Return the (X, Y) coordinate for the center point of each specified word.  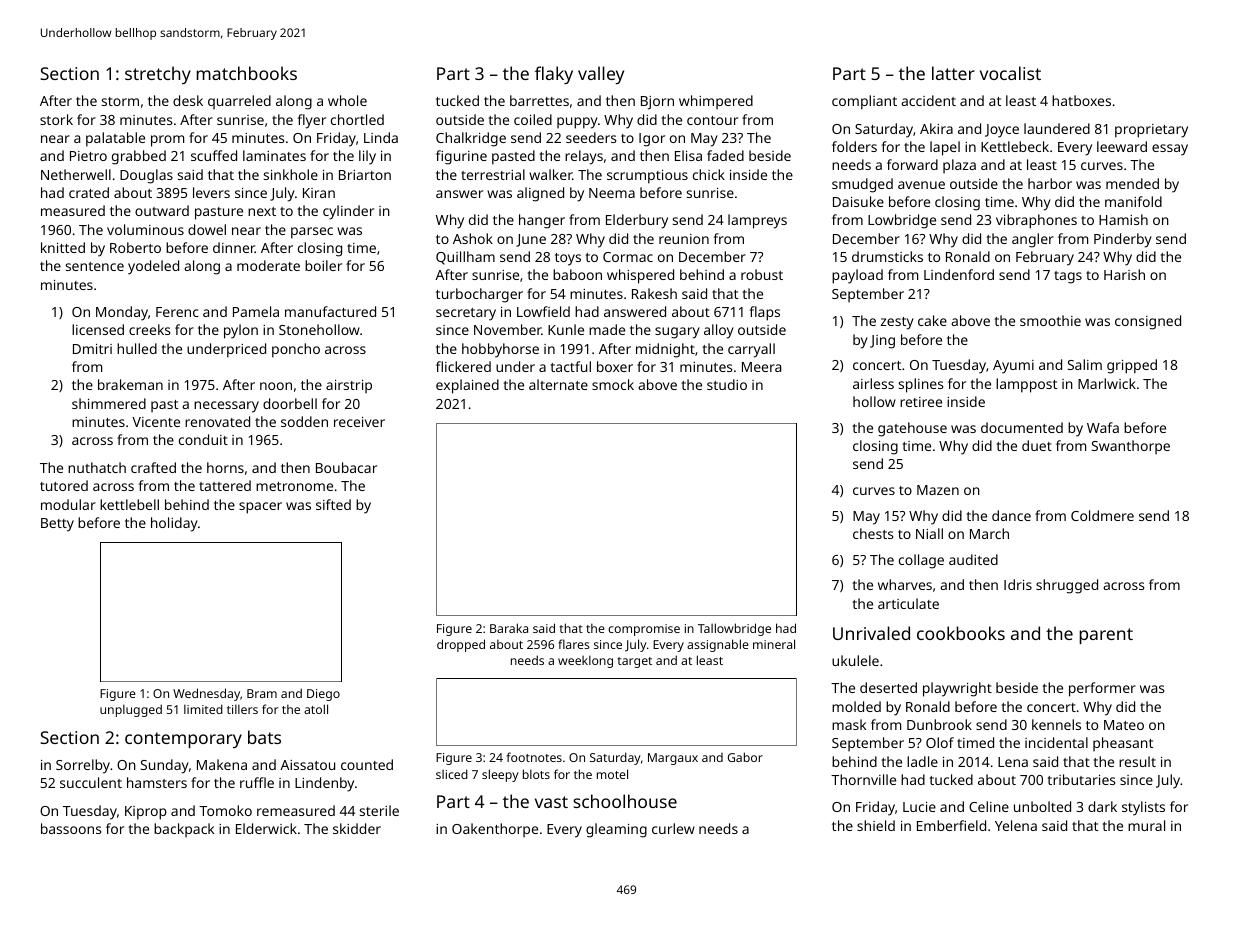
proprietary (1151, 131)
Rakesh (654, 293)
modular (68, 504)
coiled (533, 119)
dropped (461, 645)
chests (873, 533)
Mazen (938, 490)
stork (56, 119)
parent (1106, 636)
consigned (1148, 322)
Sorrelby (83, 766)
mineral (774, 644)
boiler (323, 265)
